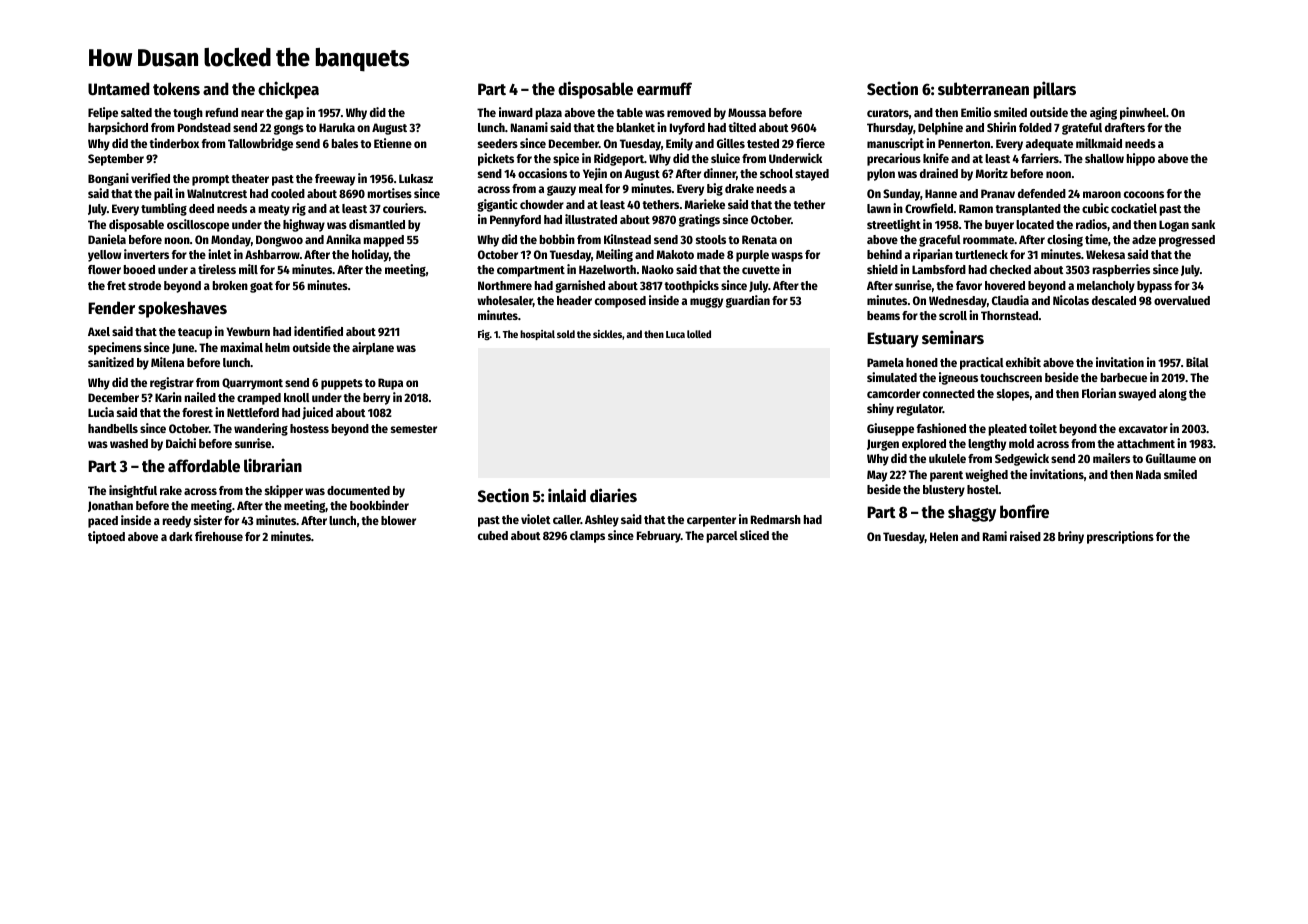 The width and height of the document is (1308, 924). Describe the element at coordinates (664, 89) in the document. I see `earmuff` at that location.
